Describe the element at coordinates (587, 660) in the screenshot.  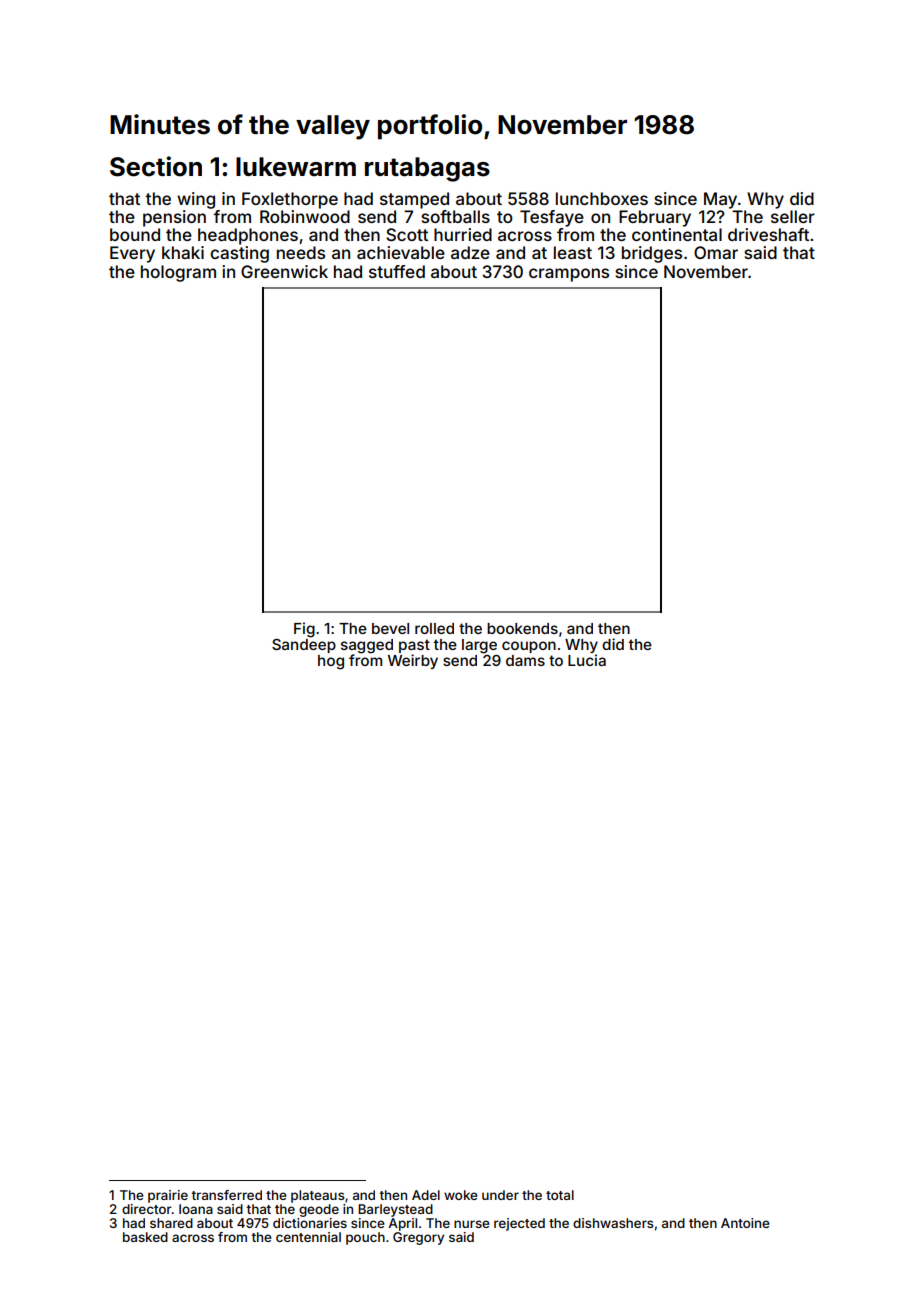
I see `Lucia` at that location.
